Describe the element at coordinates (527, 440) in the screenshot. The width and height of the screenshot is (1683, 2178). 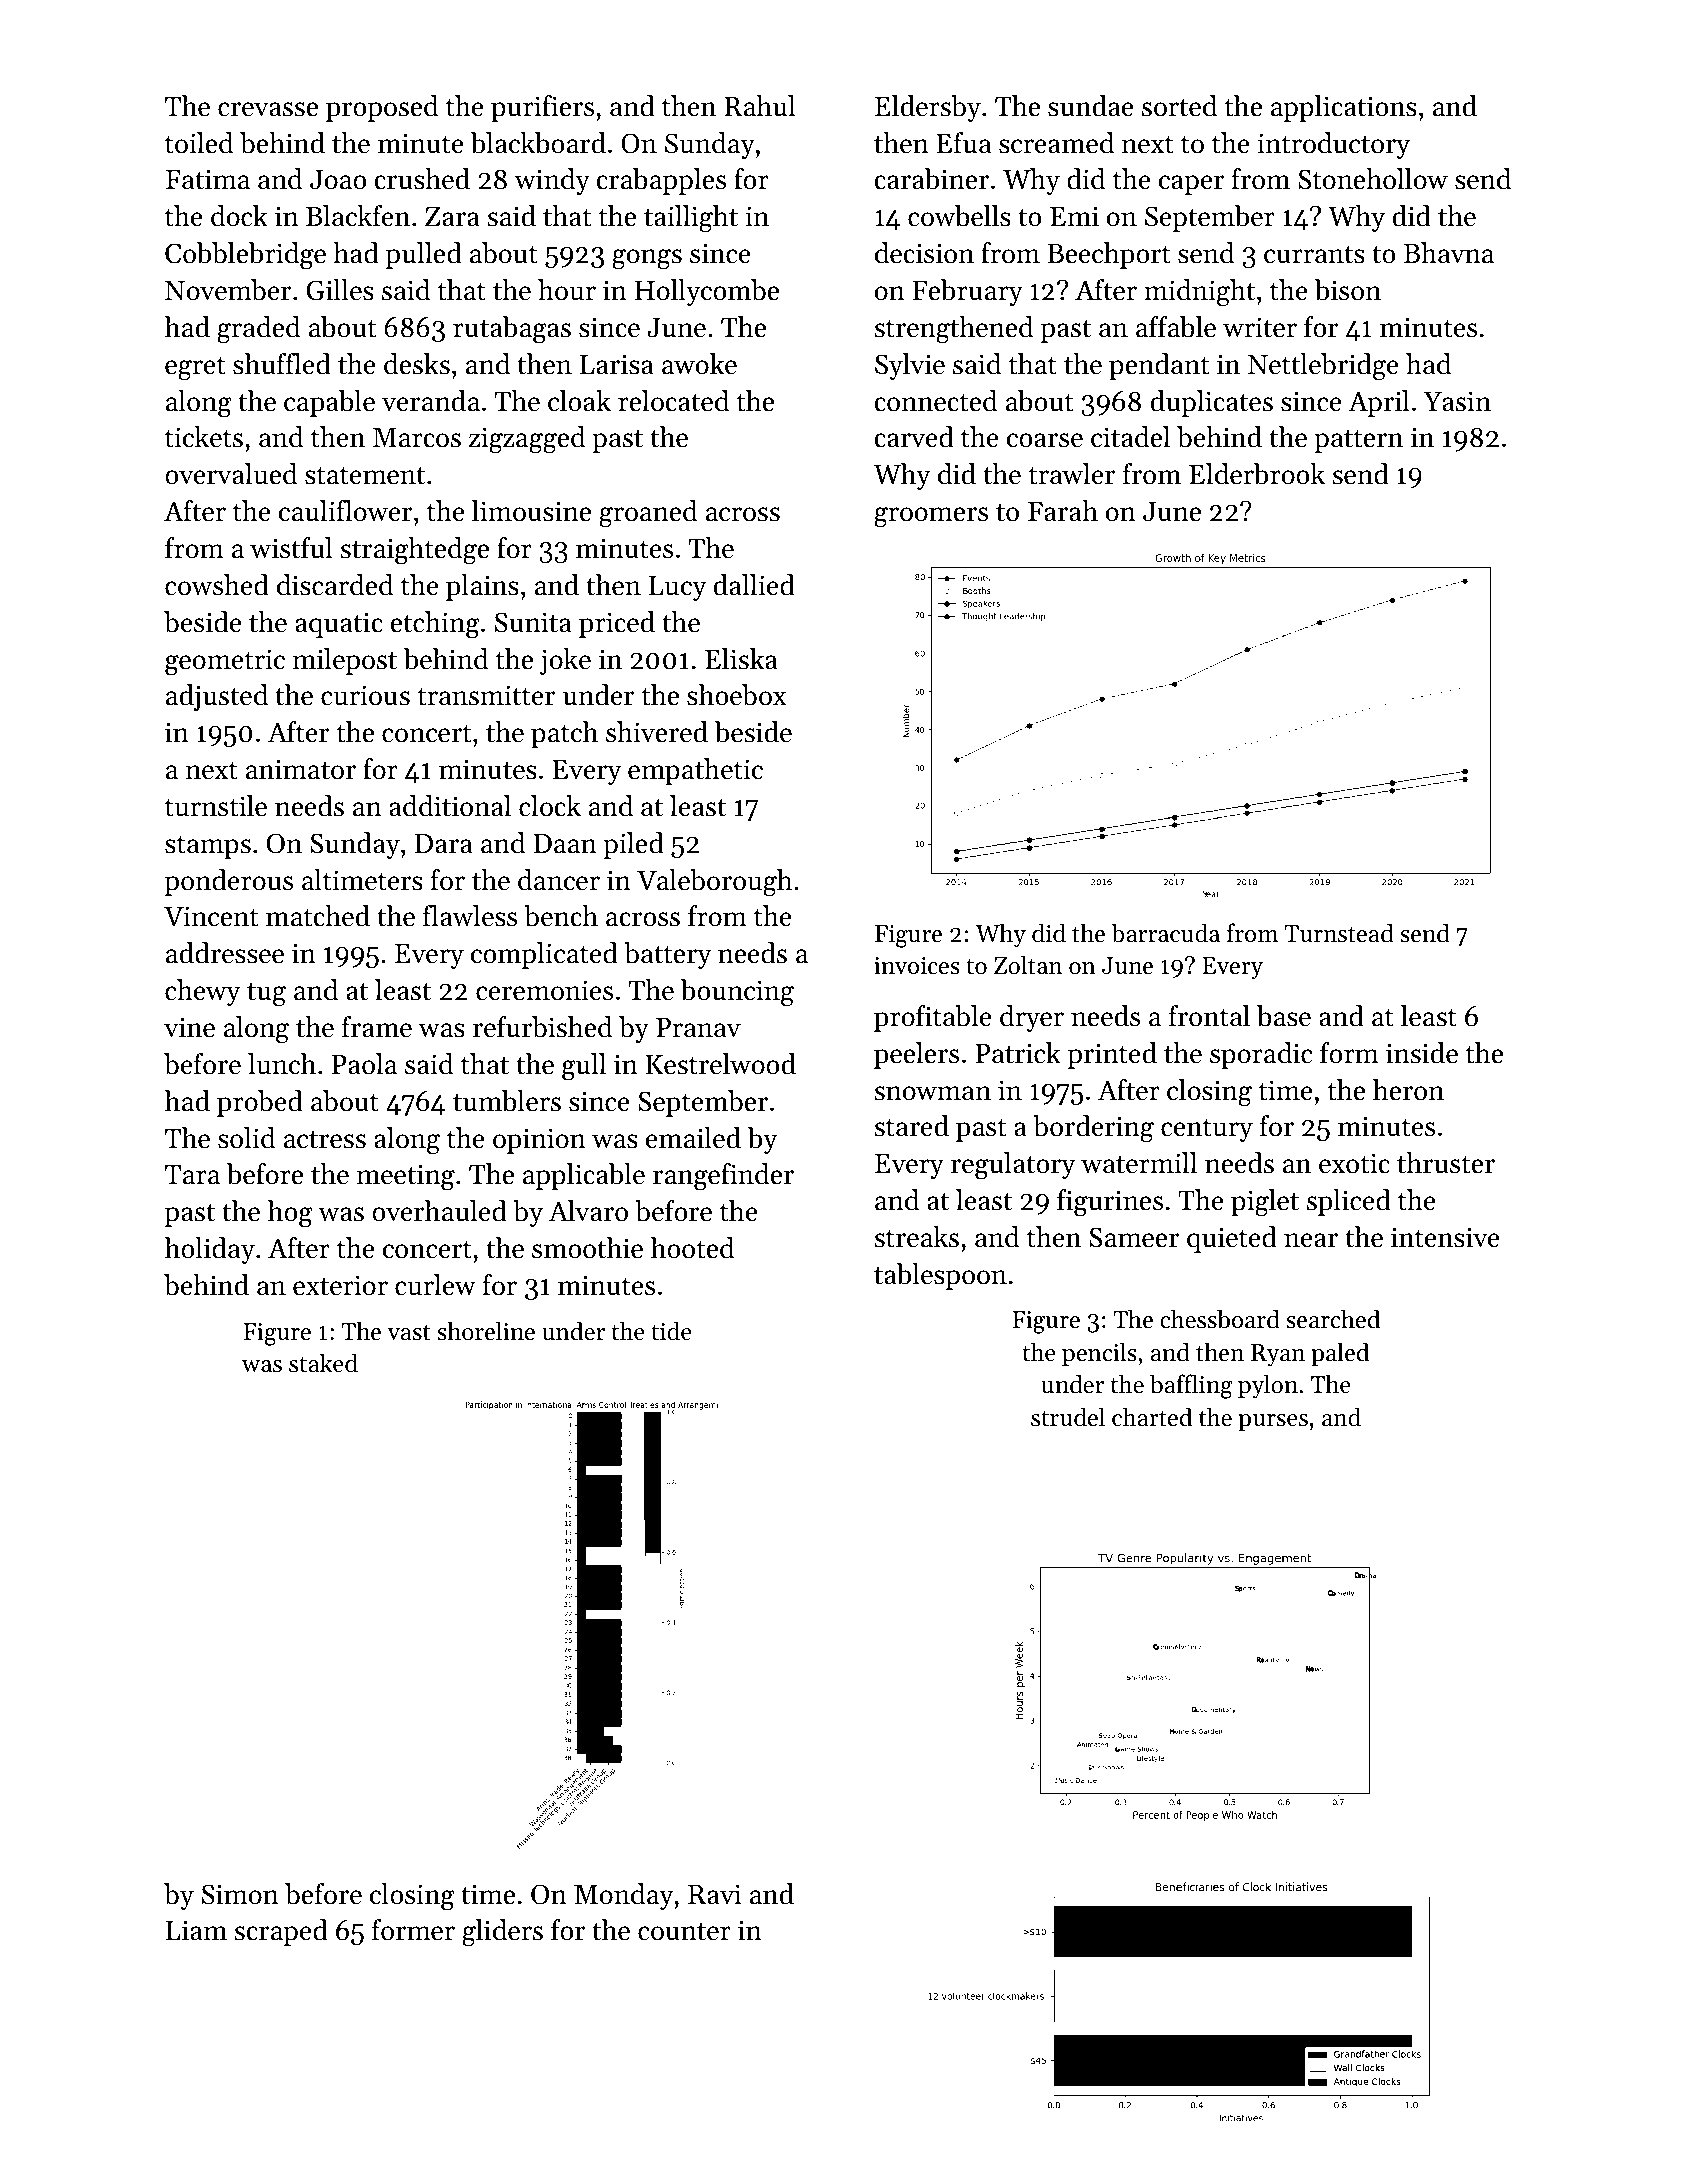
I see `zigzagged` at that location.
